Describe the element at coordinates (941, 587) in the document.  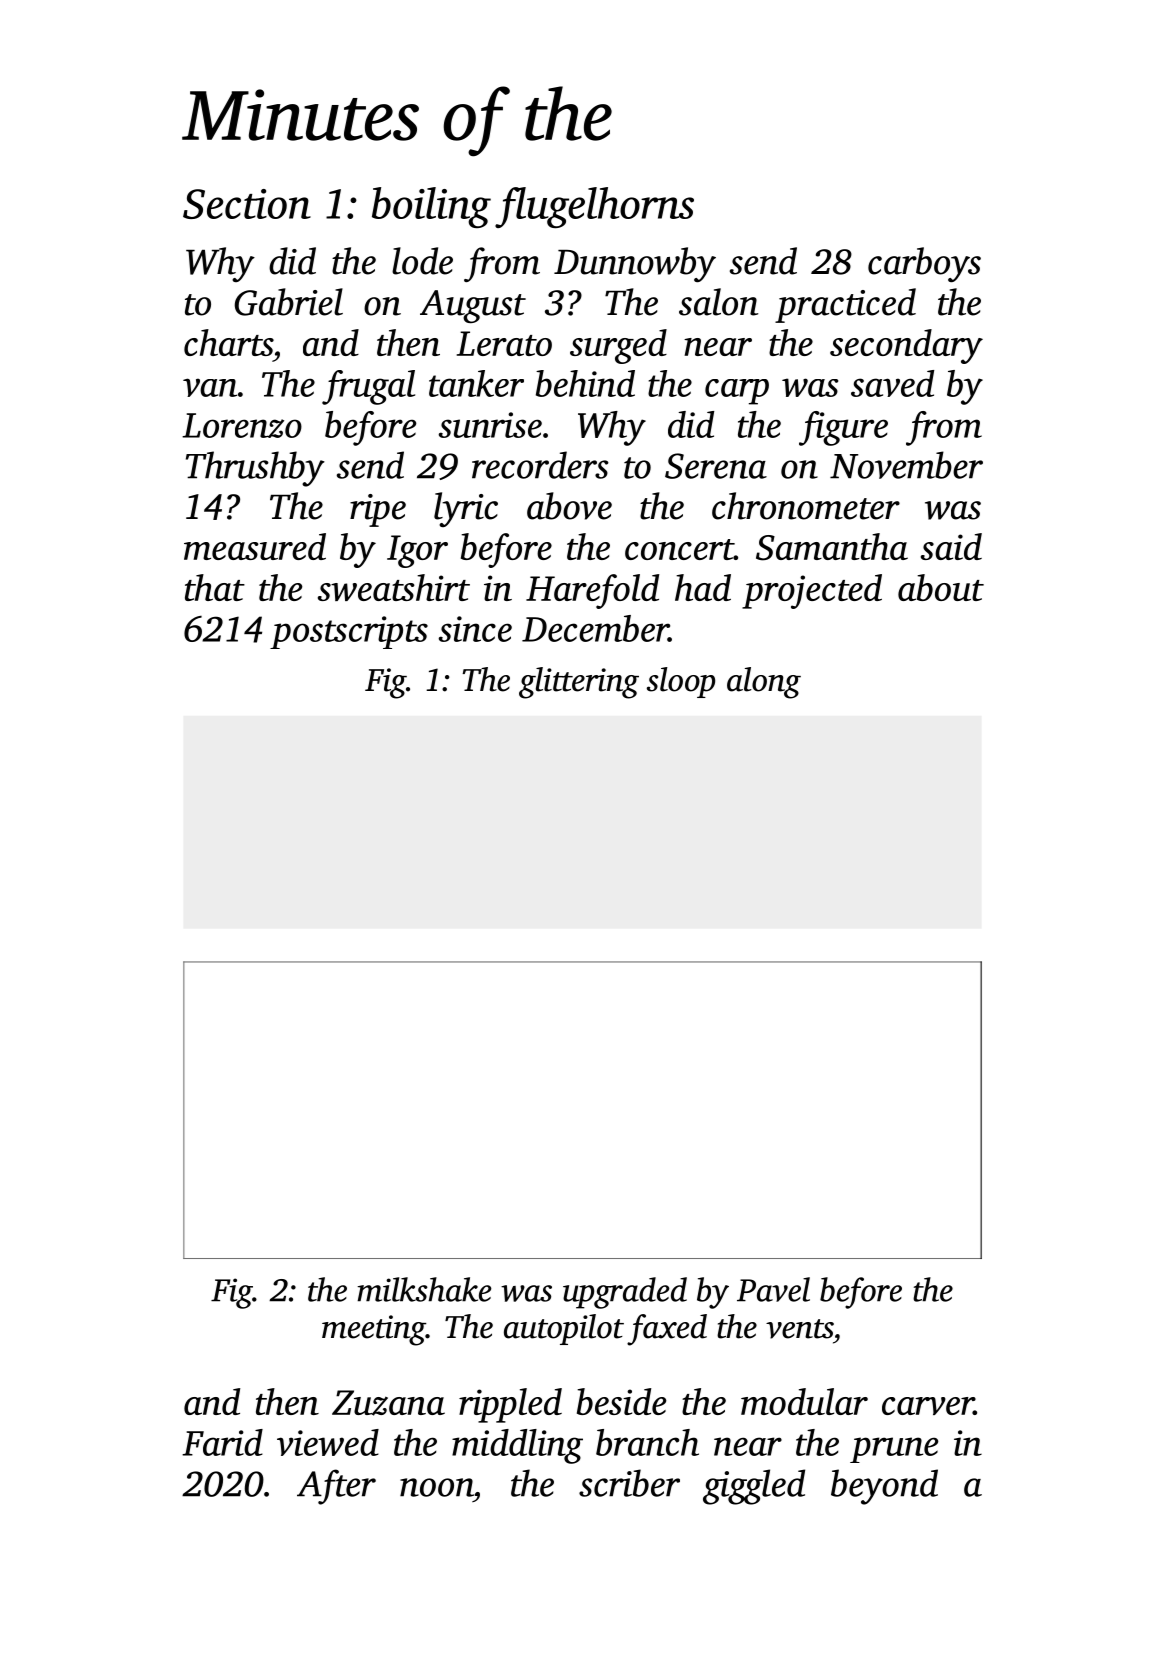
I see `about` at that location.
